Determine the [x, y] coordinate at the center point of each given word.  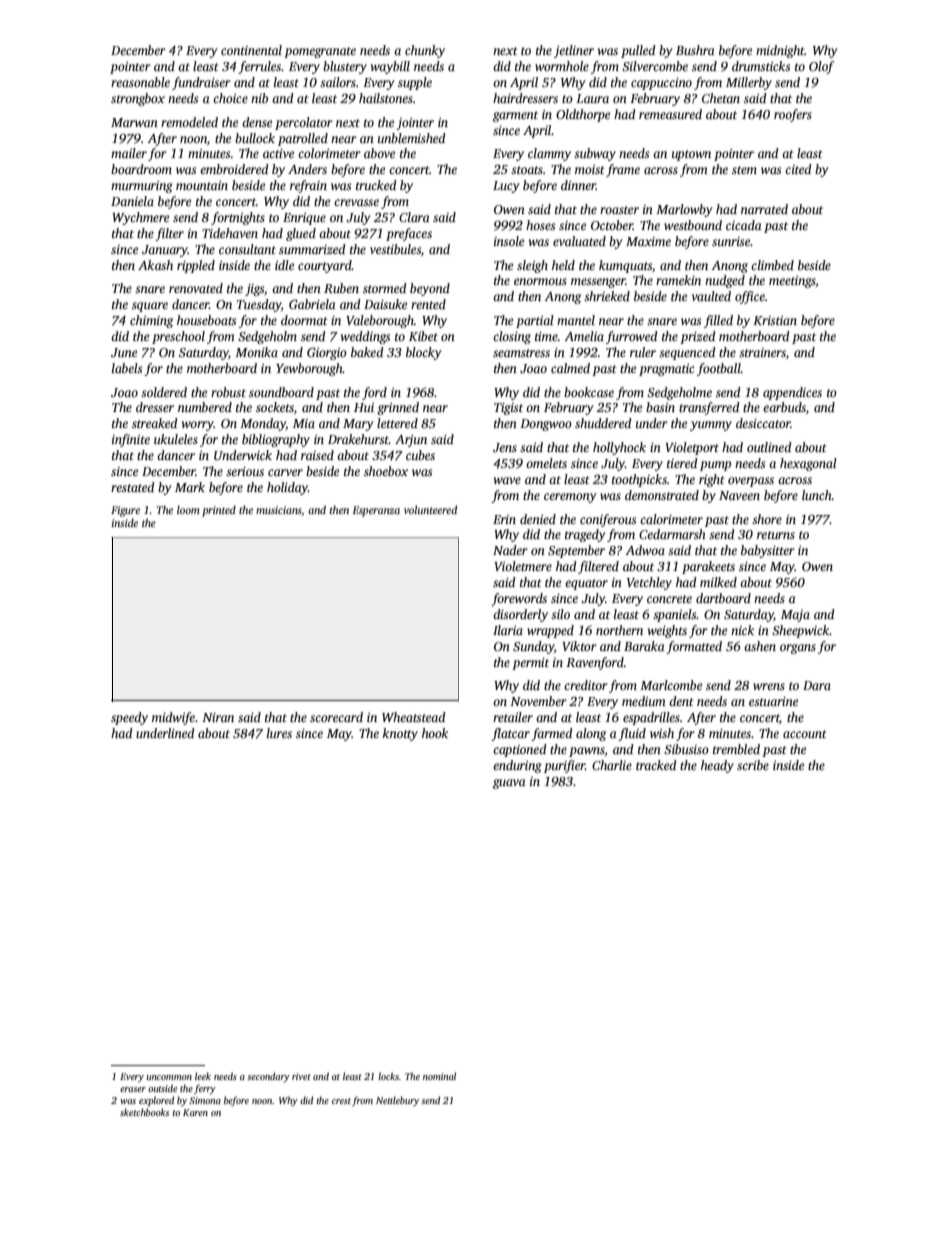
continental [251, 50]
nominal [439, 1076]
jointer [415, 124]
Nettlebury [397, 1101]
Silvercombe [655, 66]
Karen [195, 1112]
